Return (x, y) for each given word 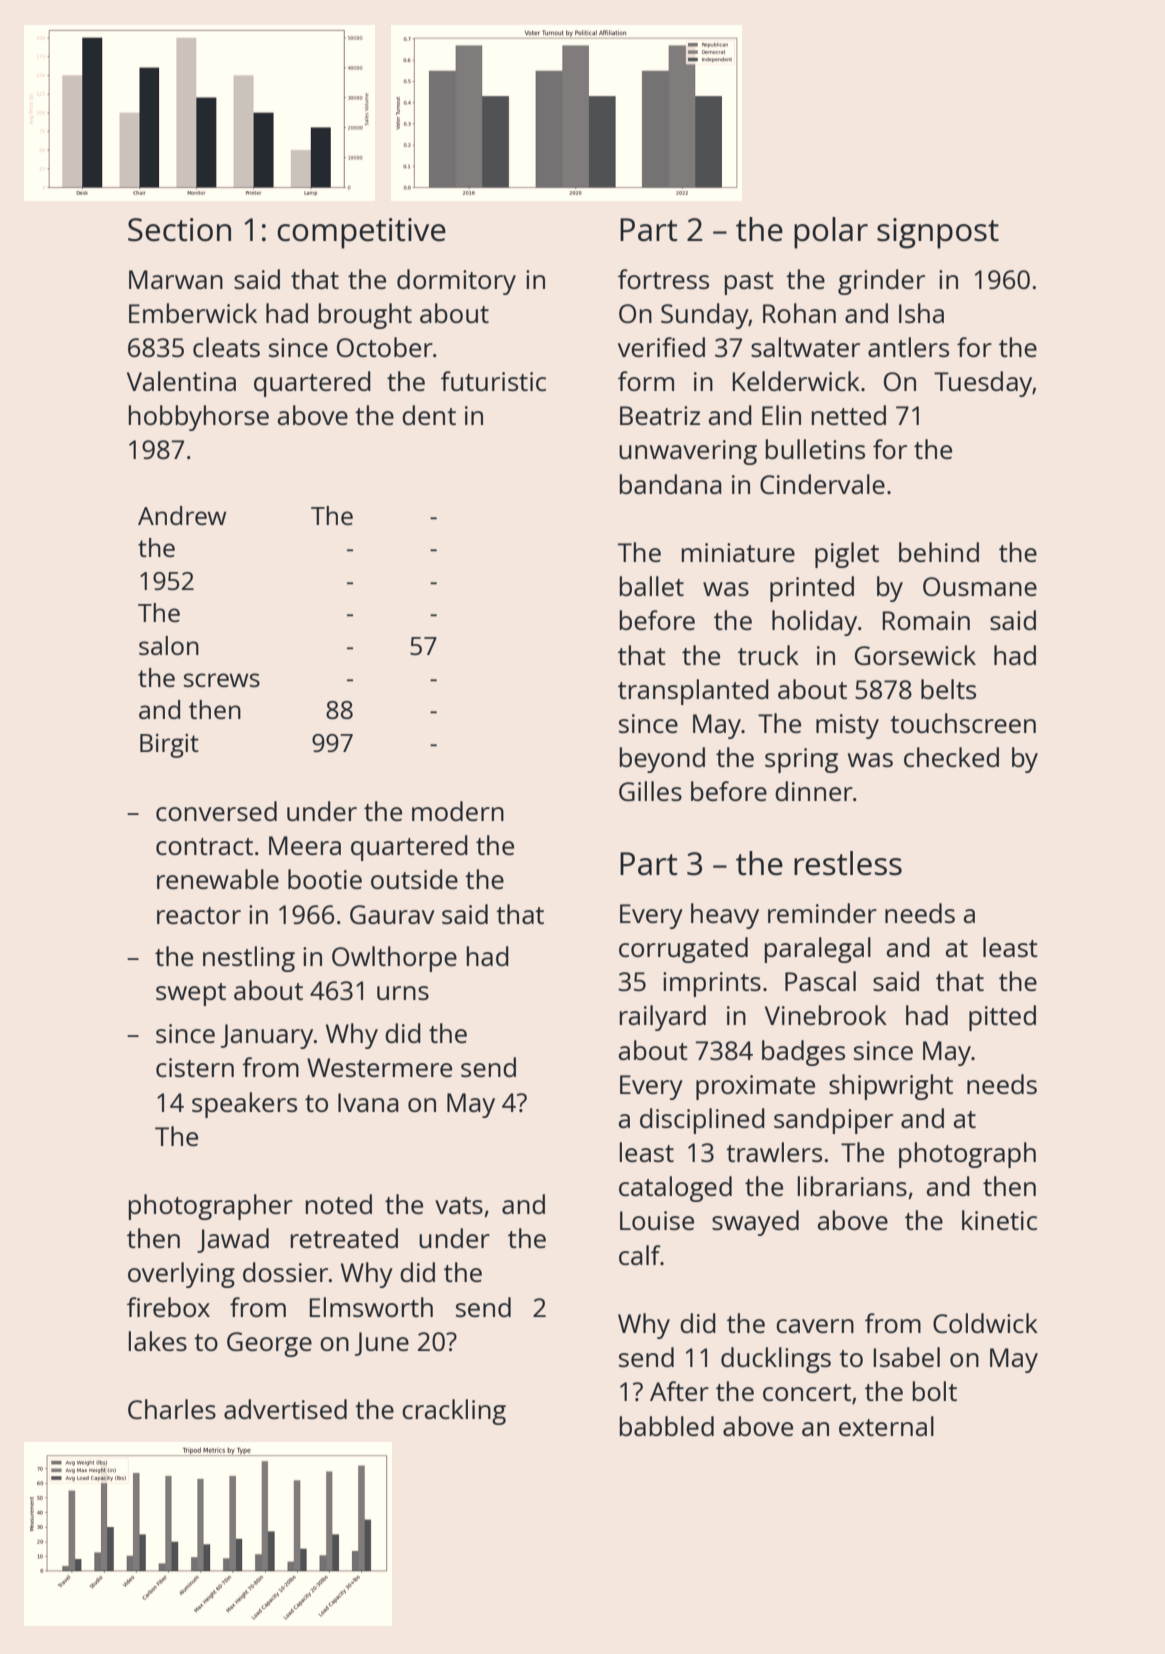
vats (459, 1205)
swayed (755, 1223)
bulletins (815, 449)
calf (640, 1255)
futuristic (493, 381)
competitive (361, 233)
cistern (195, 1067)
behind (939, 552)
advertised (285, 1409)
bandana (671, 484)
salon (169, 645)
